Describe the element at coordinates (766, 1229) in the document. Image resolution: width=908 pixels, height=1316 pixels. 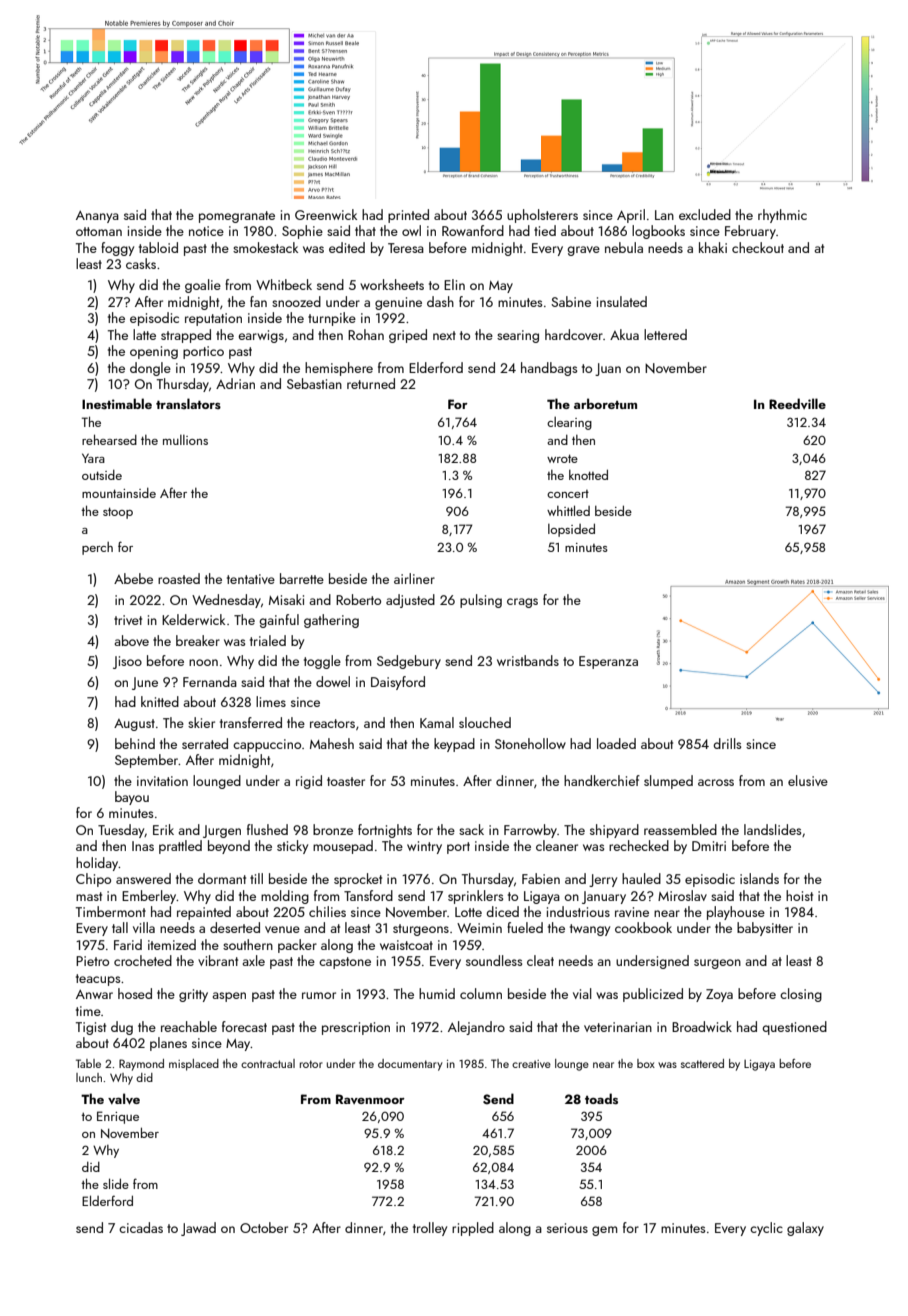
I see `cyclic` at that location.
